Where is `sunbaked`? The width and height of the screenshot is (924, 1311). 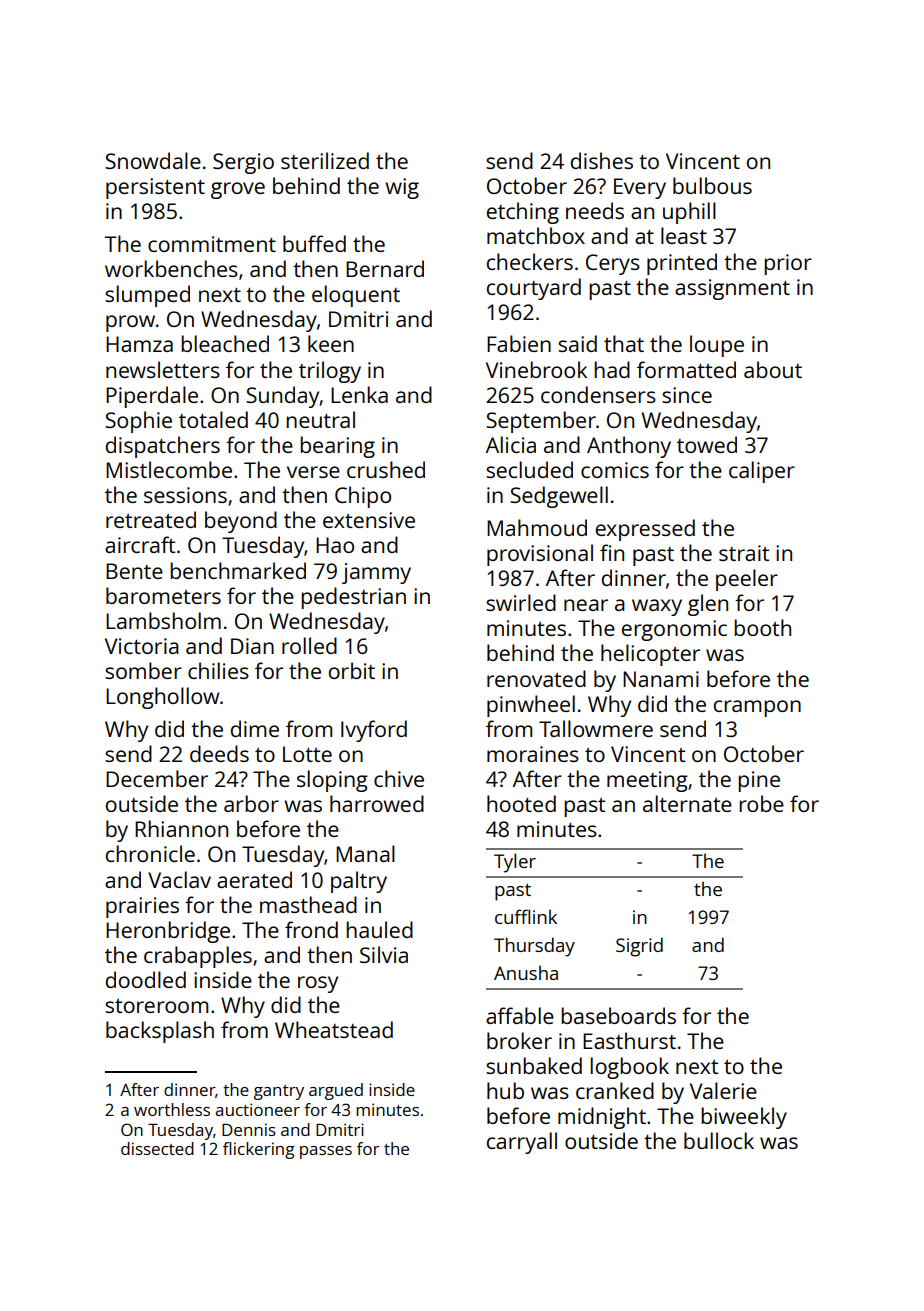 sunbaked is located at coordinates (534, 1065).
